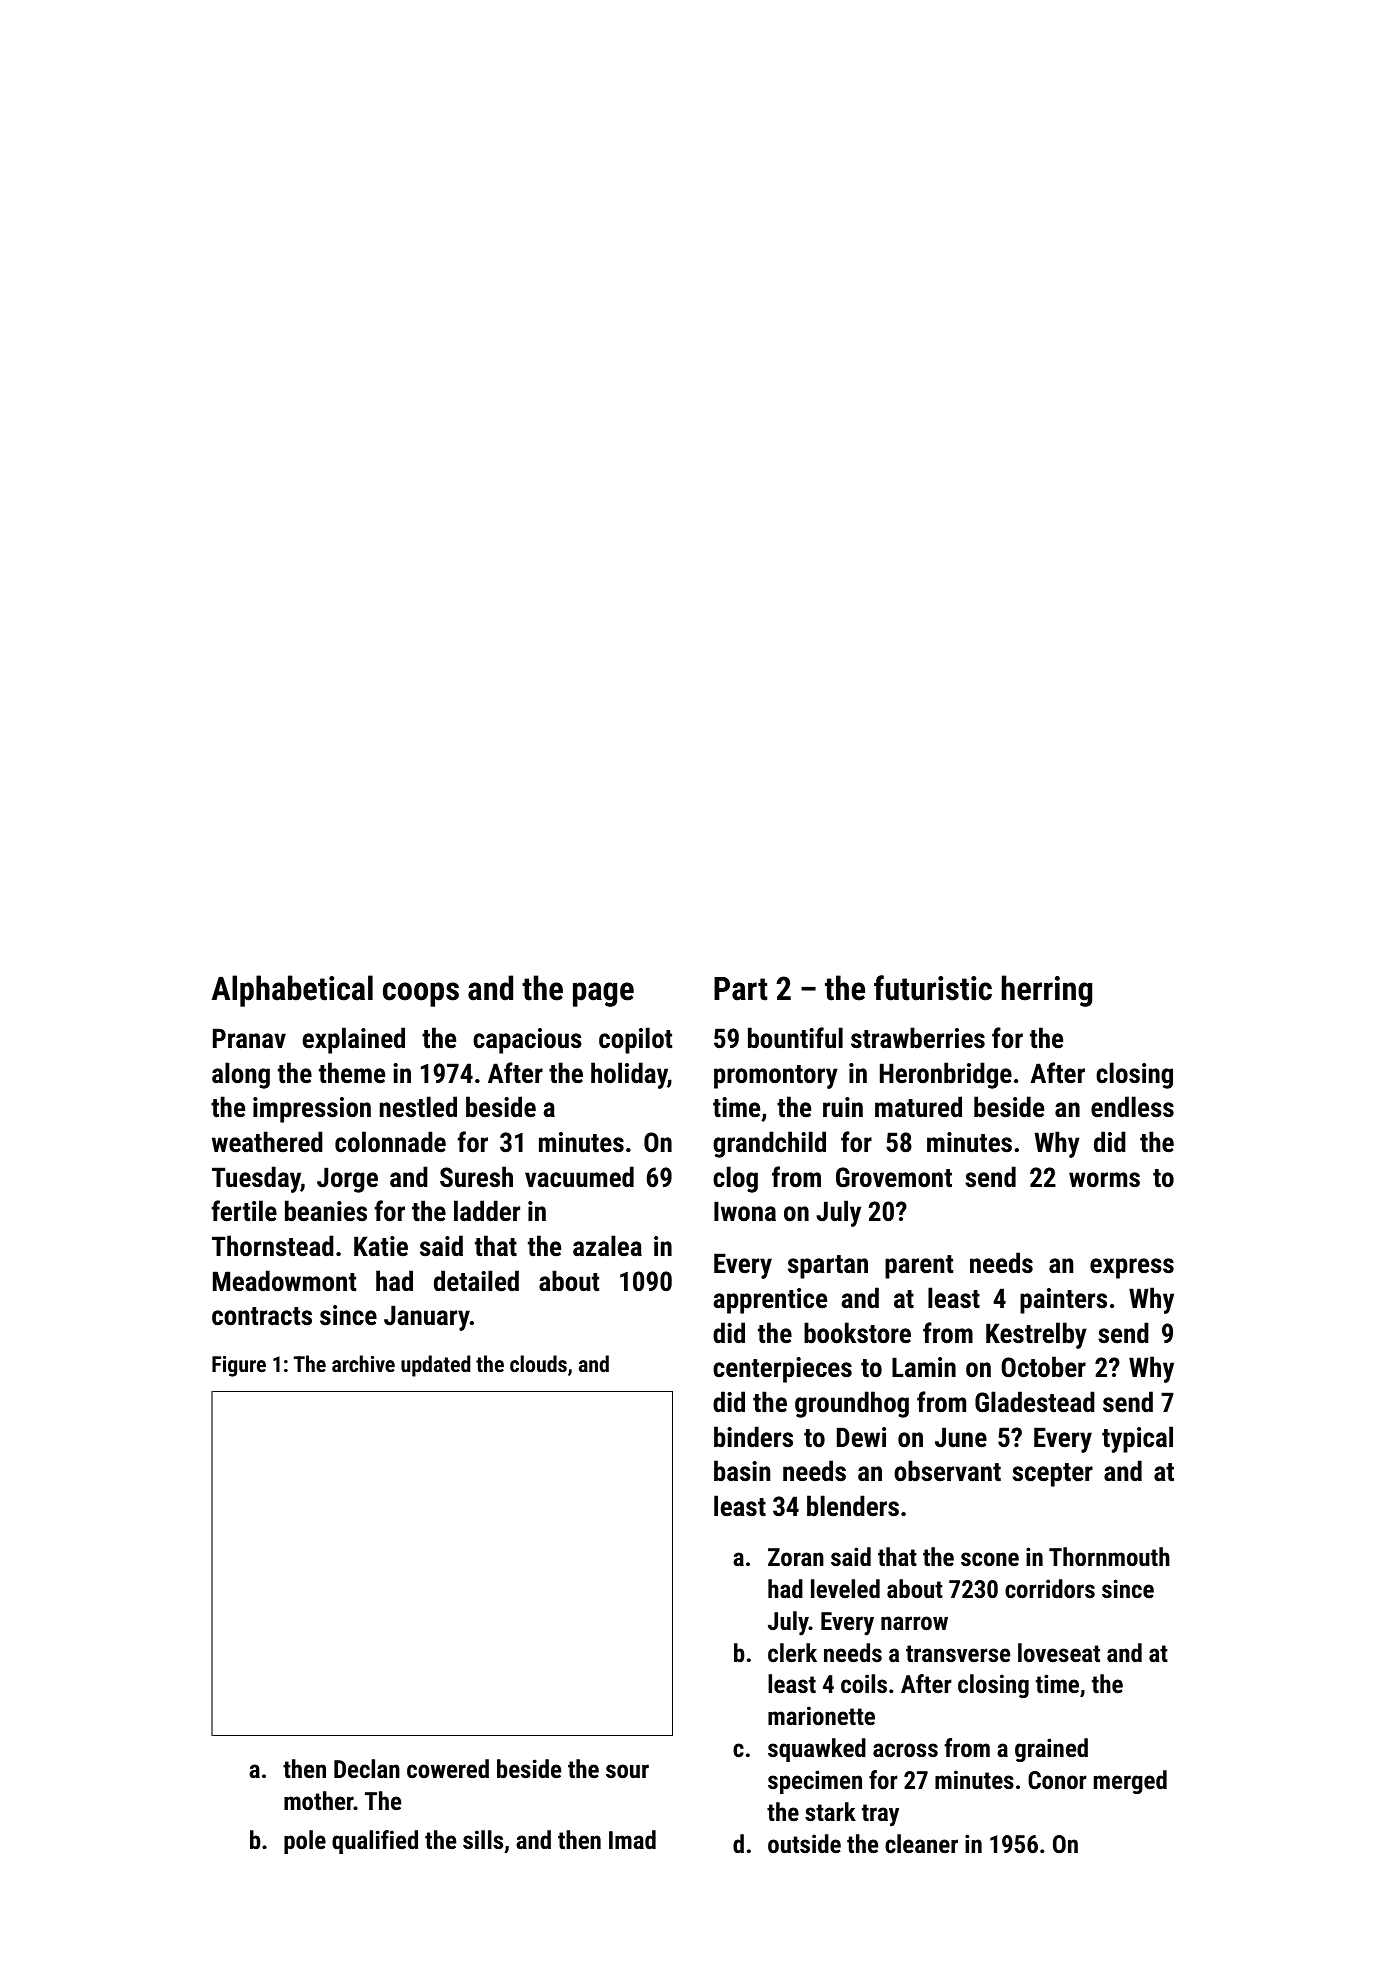 The height and width of the screenshot is (1969, 1386). What do you see at coordinates (821, 1715) in the screenshot?
I see `marionette` at bounding box center [821, 1715].
